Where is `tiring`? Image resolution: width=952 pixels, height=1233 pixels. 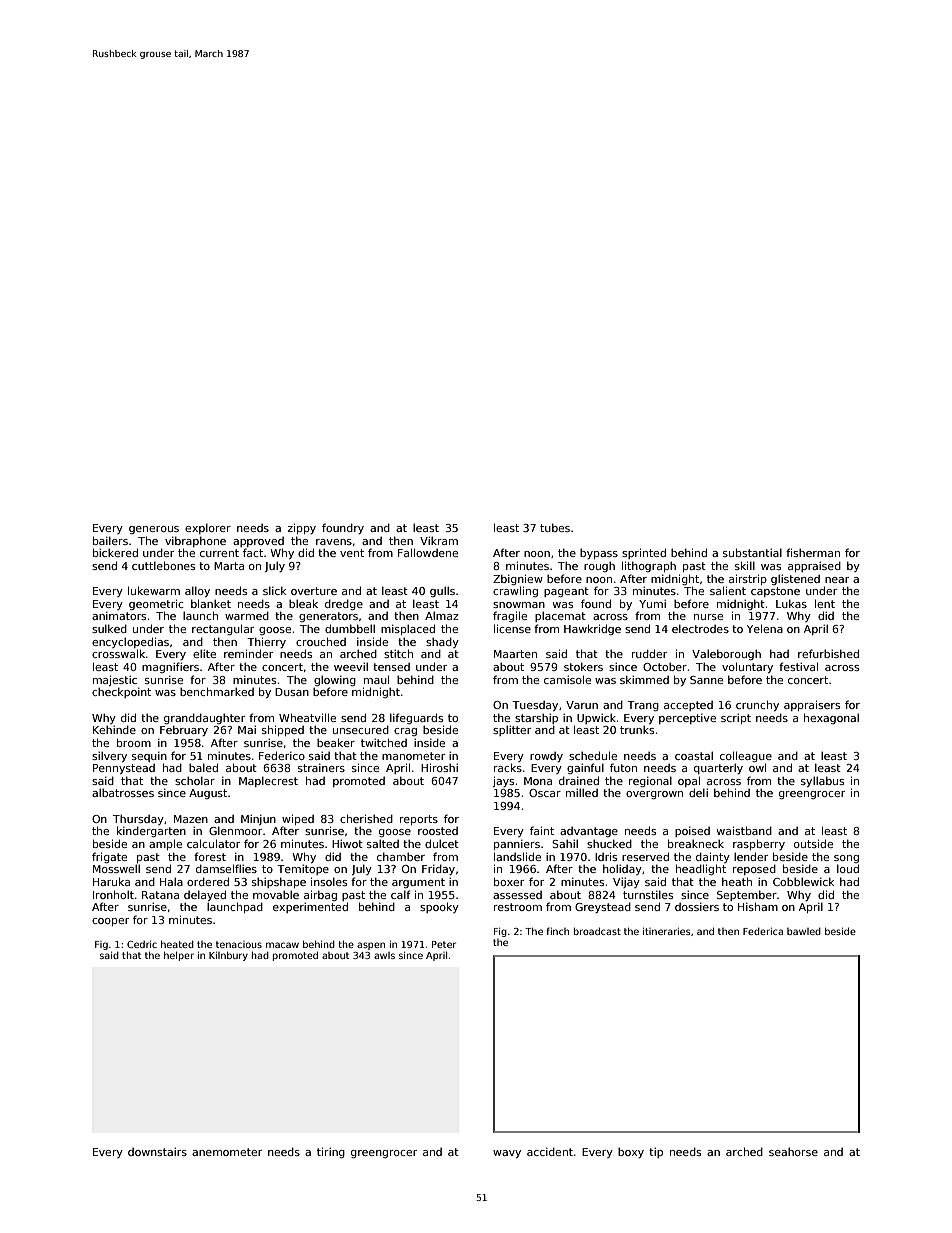
tiring is located at coordinates (331, 1152).
